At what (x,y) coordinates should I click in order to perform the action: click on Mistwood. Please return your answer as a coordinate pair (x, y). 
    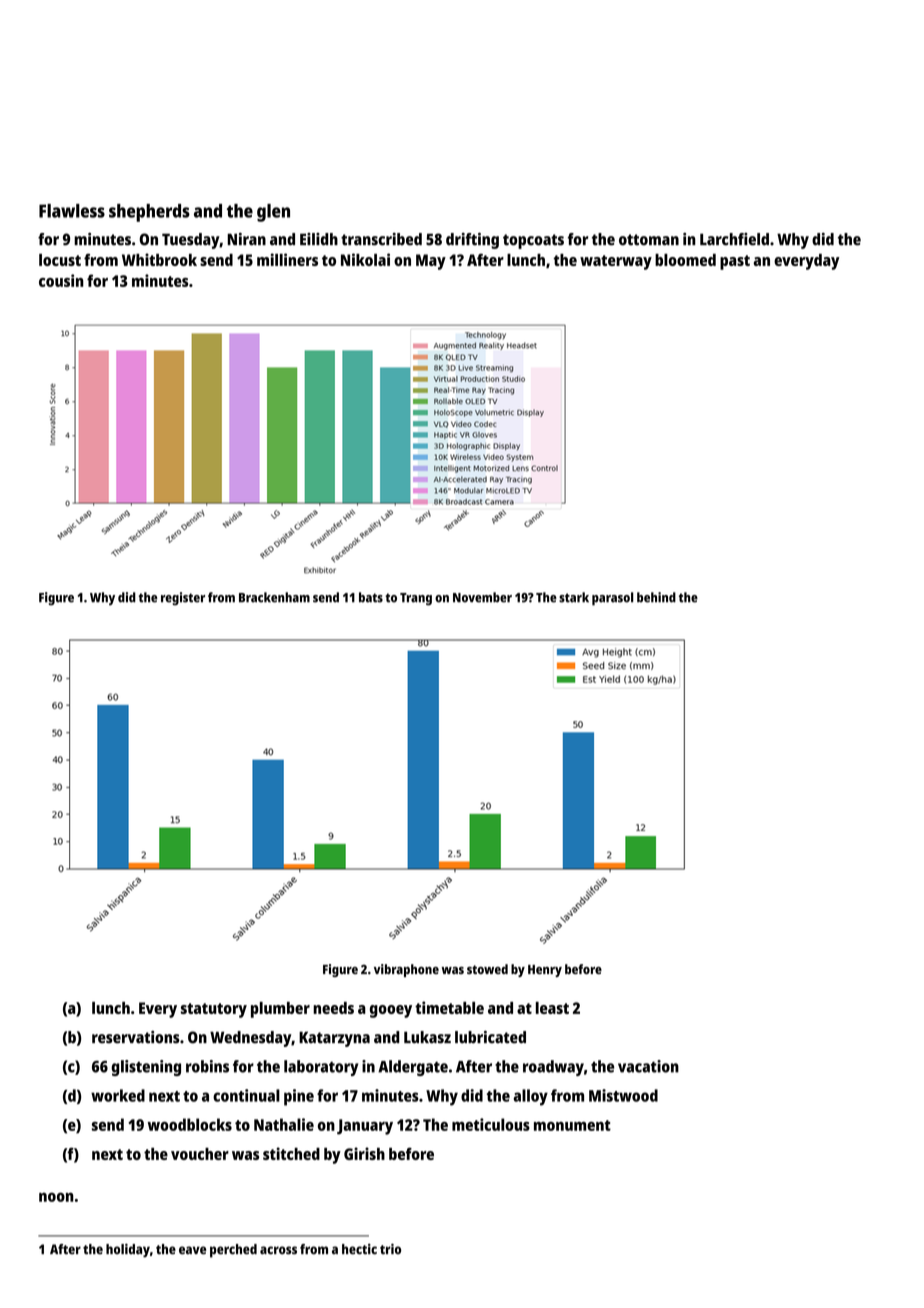
    Looking at the image, I should click on (623, 1095).
